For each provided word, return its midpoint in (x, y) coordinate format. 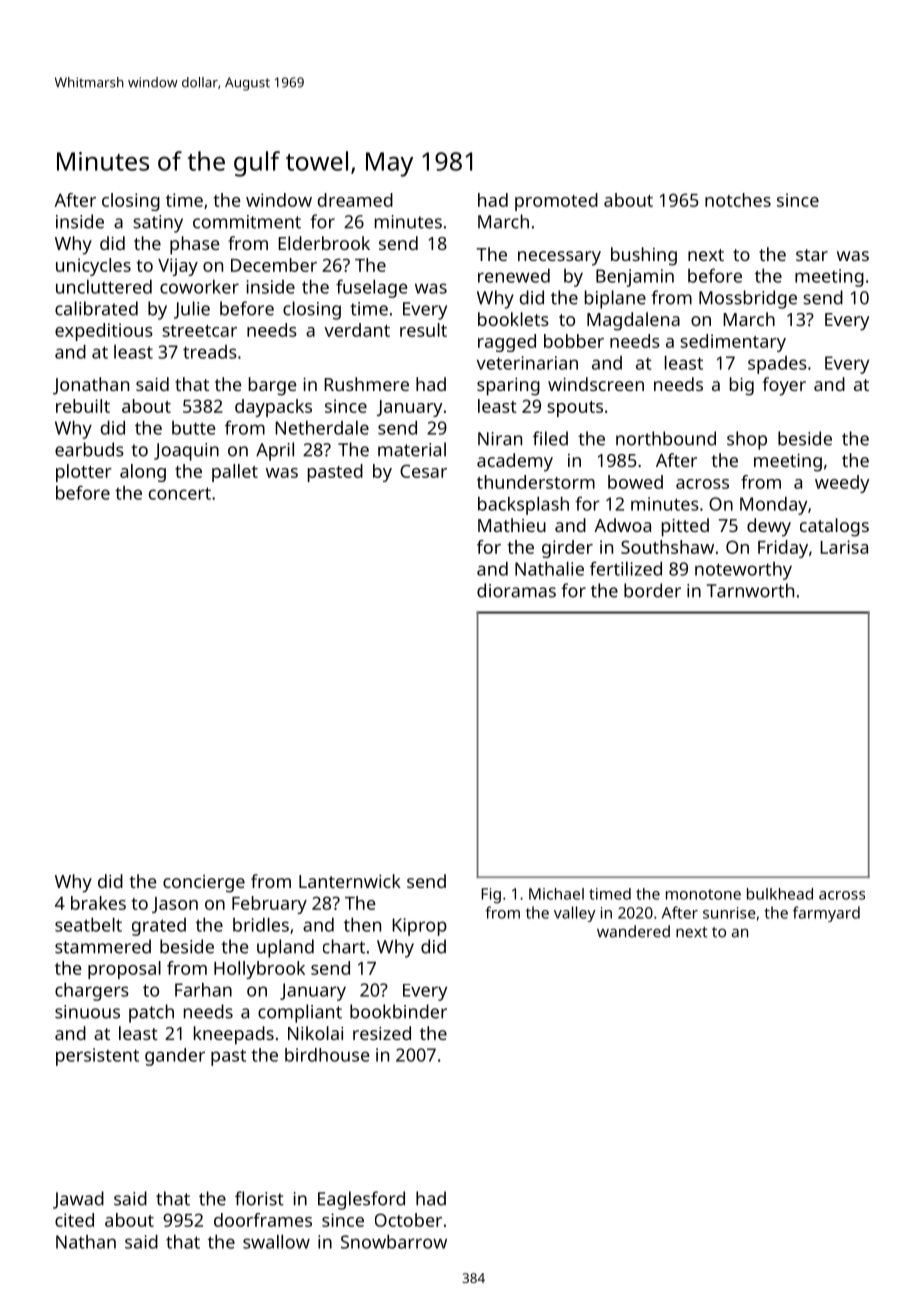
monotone (703, 894)
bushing (644, 256)
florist (259, 1198)
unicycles (93, 267)
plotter (84, 473)
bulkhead (780, 894)
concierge (204, 884)
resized (382, 1033)
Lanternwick (350, 881)
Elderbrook (324, 243)
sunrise (729, 913)
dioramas (516, 590)
